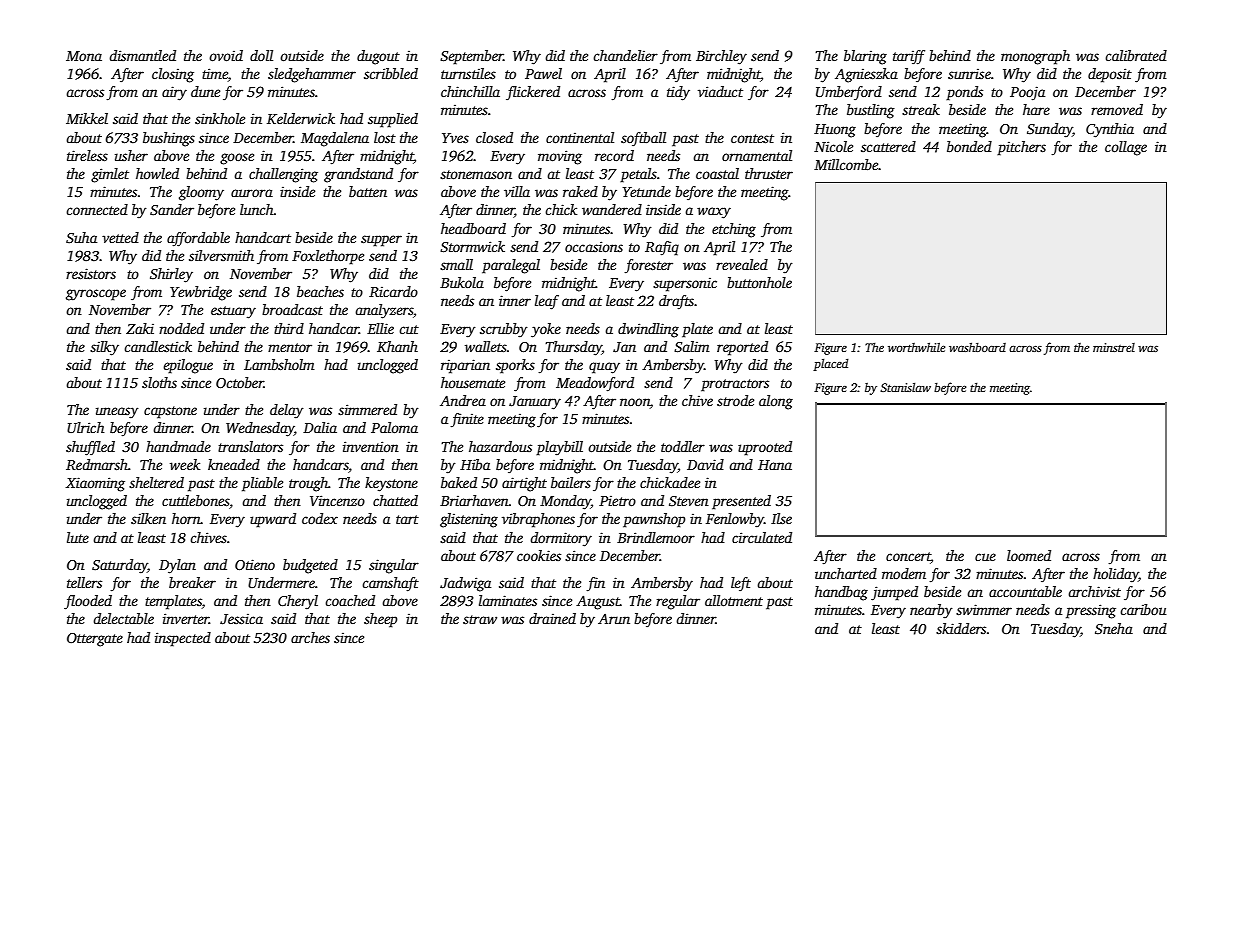 This screenshot has height=952, width=1233. I want to click on leaf, so click(547, 302).
